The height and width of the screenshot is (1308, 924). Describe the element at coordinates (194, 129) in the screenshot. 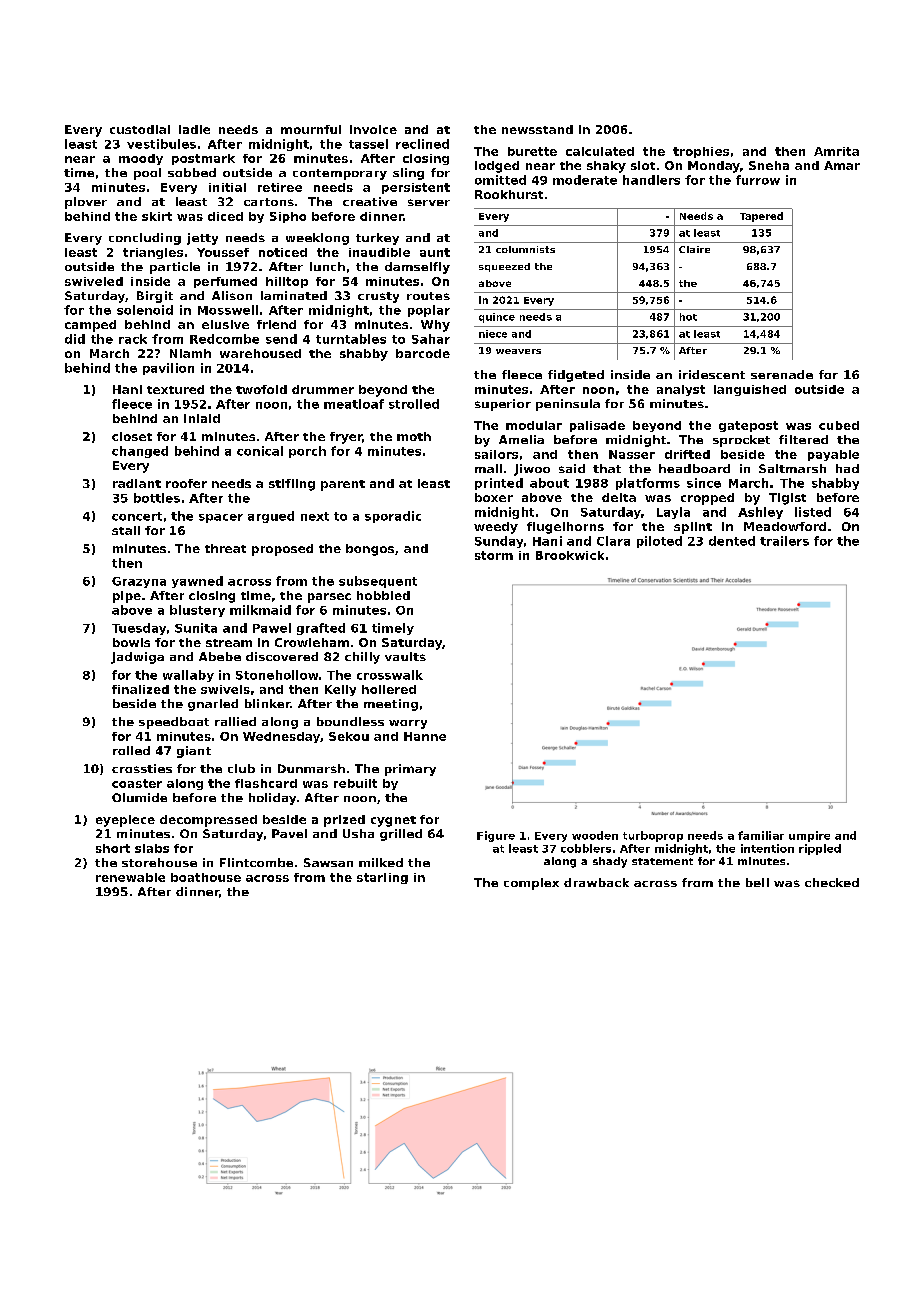

I see `ladle` at that location.
